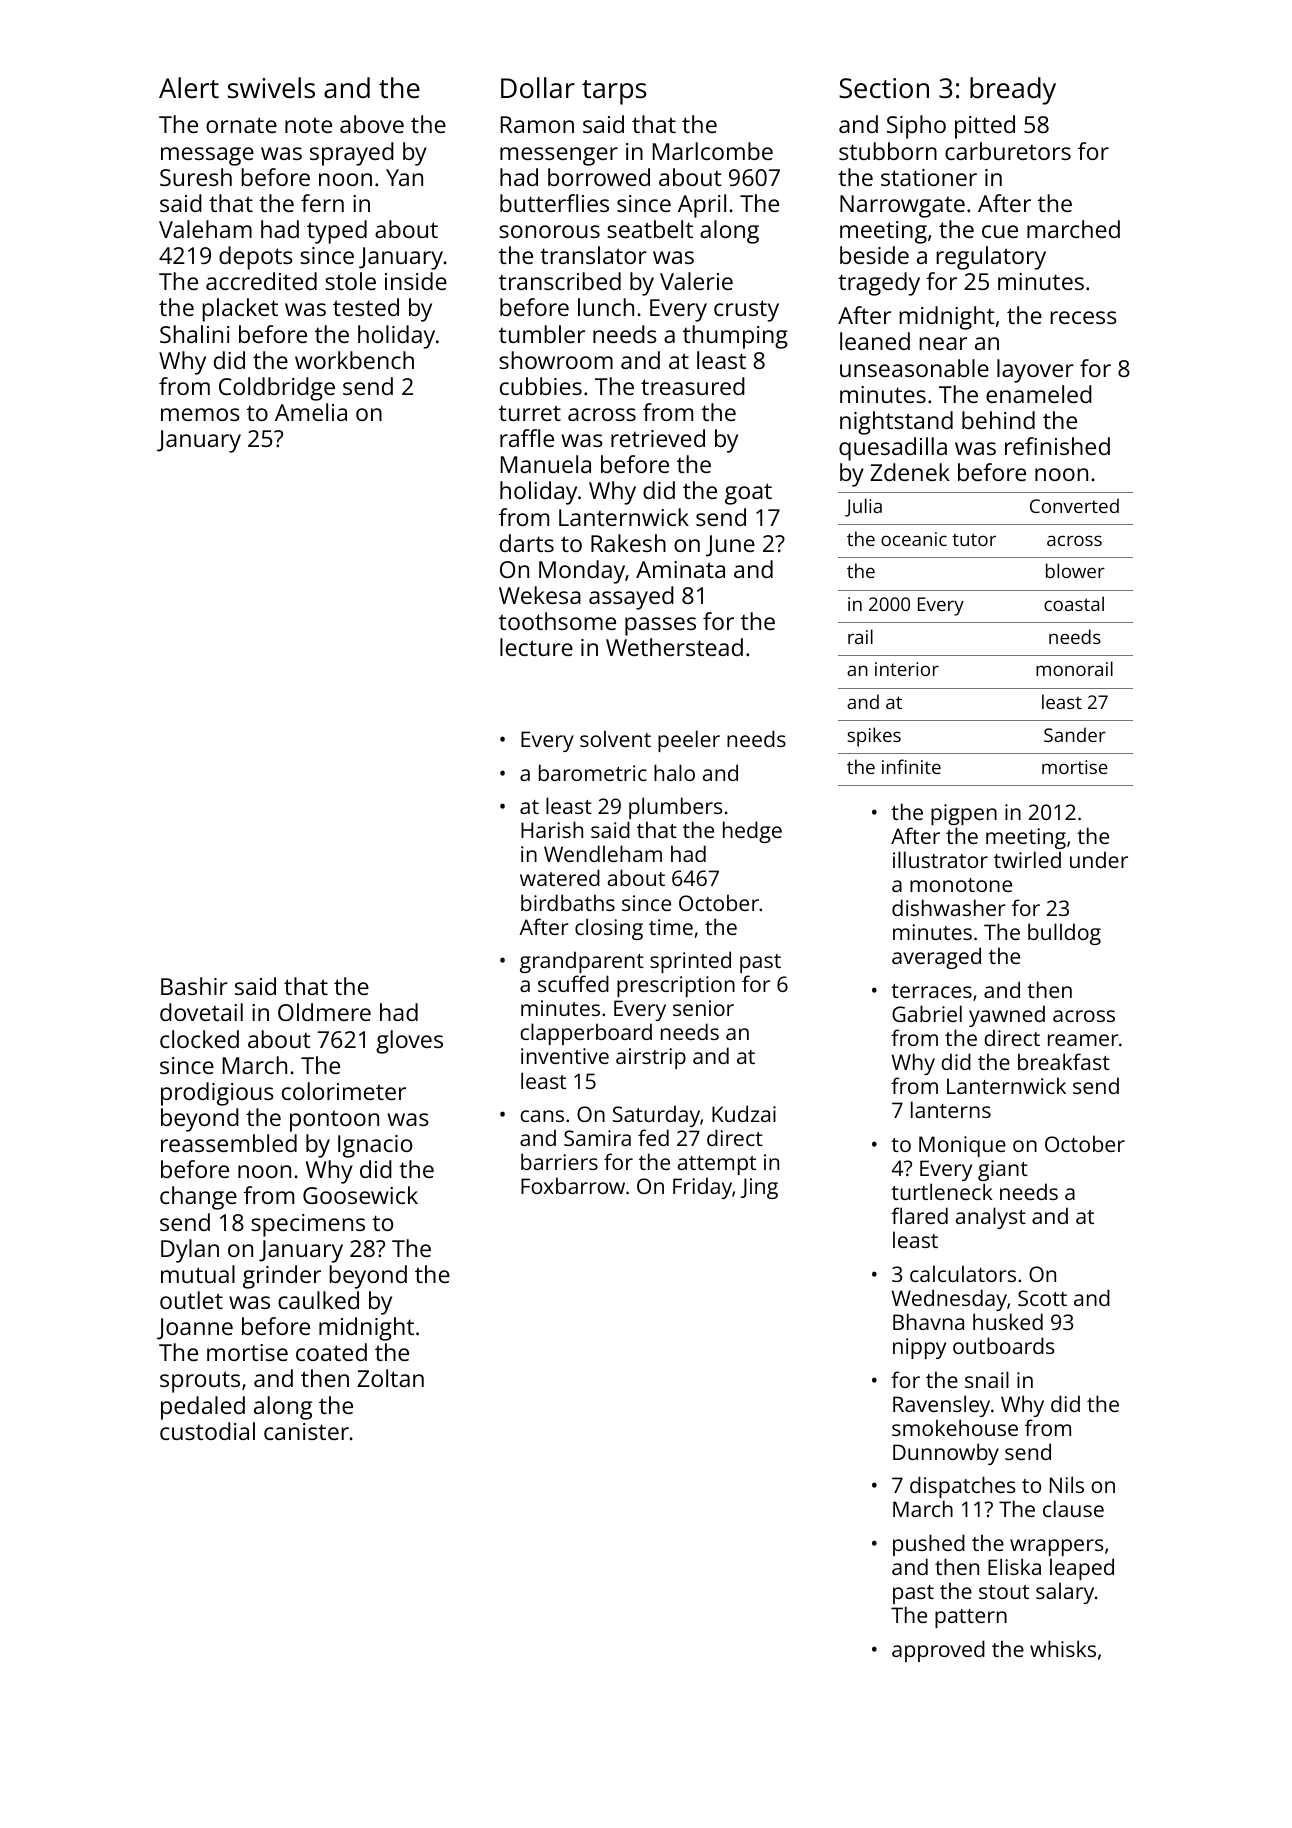  Describe the element at coordinates (536, 647) in the document. I see `lecture` at that location.
